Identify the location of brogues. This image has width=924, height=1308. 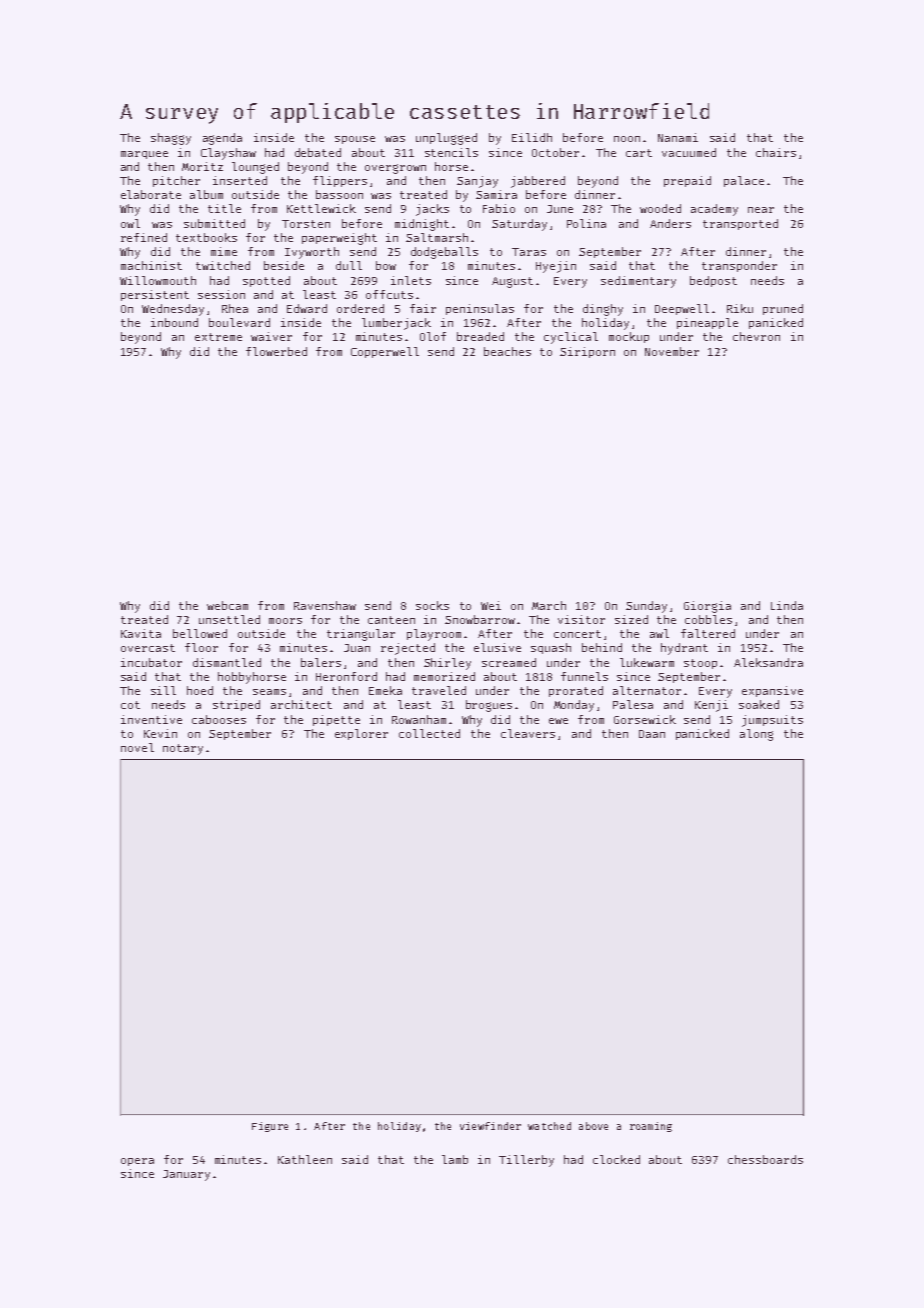
(489, 706).
